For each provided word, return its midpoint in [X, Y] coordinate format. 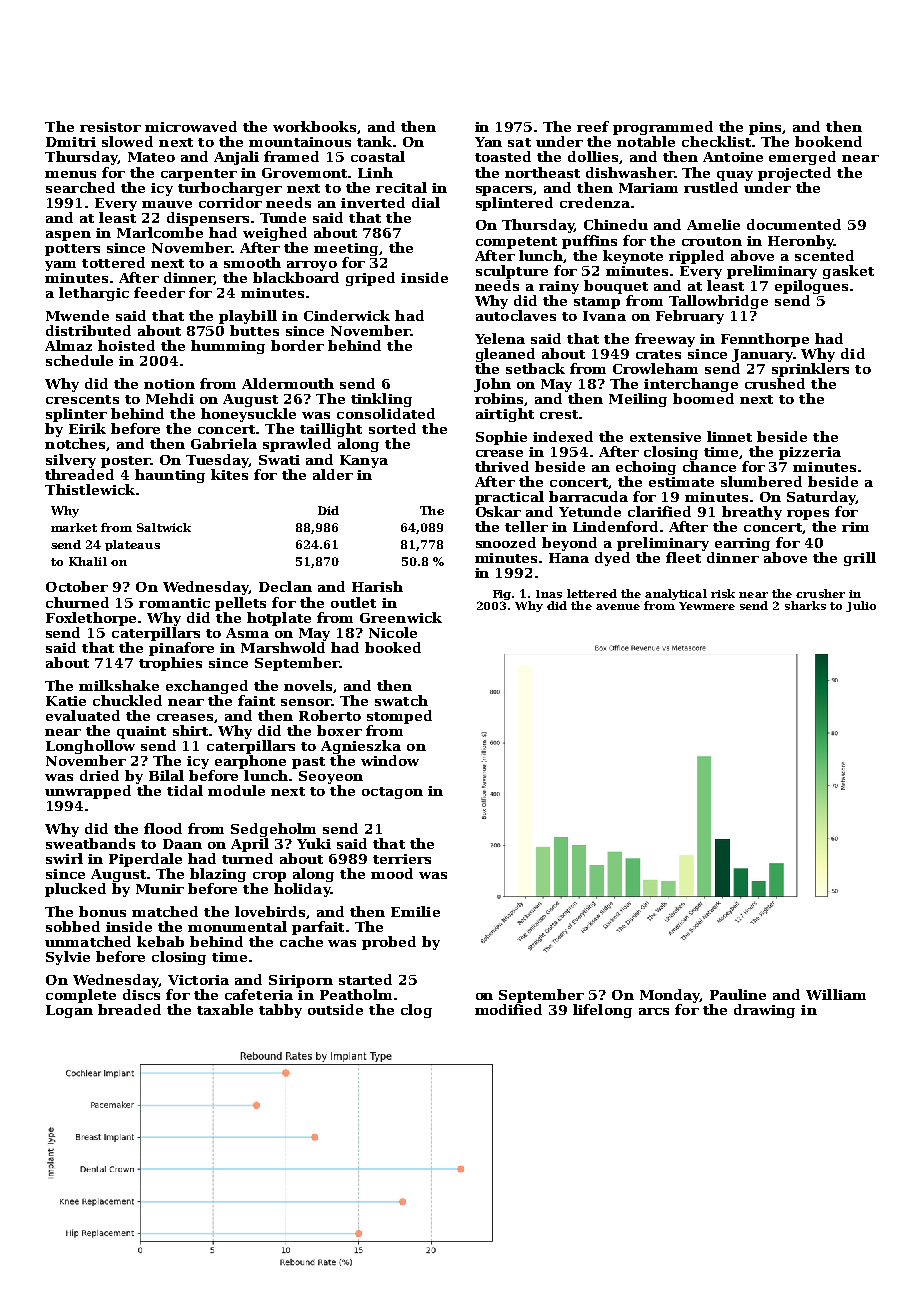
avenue [618, 607]
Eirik [87, 428]
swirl [64, 858]
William [836, 994]
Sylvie [68, 958]
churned [77, 602]
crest [559, 414]
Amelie [713, 224]
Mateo [151, 157]
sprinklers [810, 370]
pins [766, 128]
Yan [488, 142]
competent [516, 243]
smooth [252, 262]
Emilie [415, 911]
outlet [353, 602]
